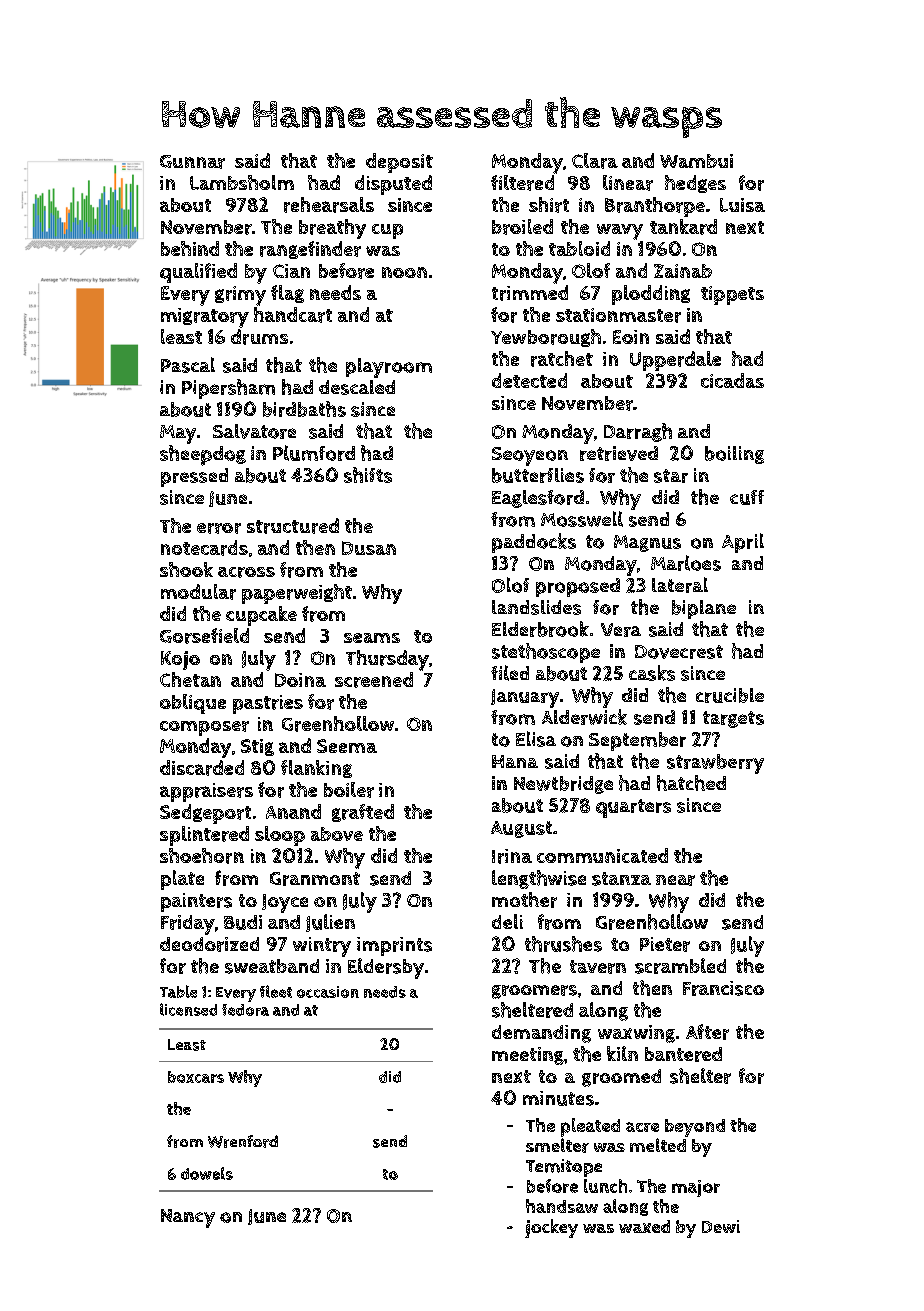  I want to click on trimmed, so click(530, 293).
